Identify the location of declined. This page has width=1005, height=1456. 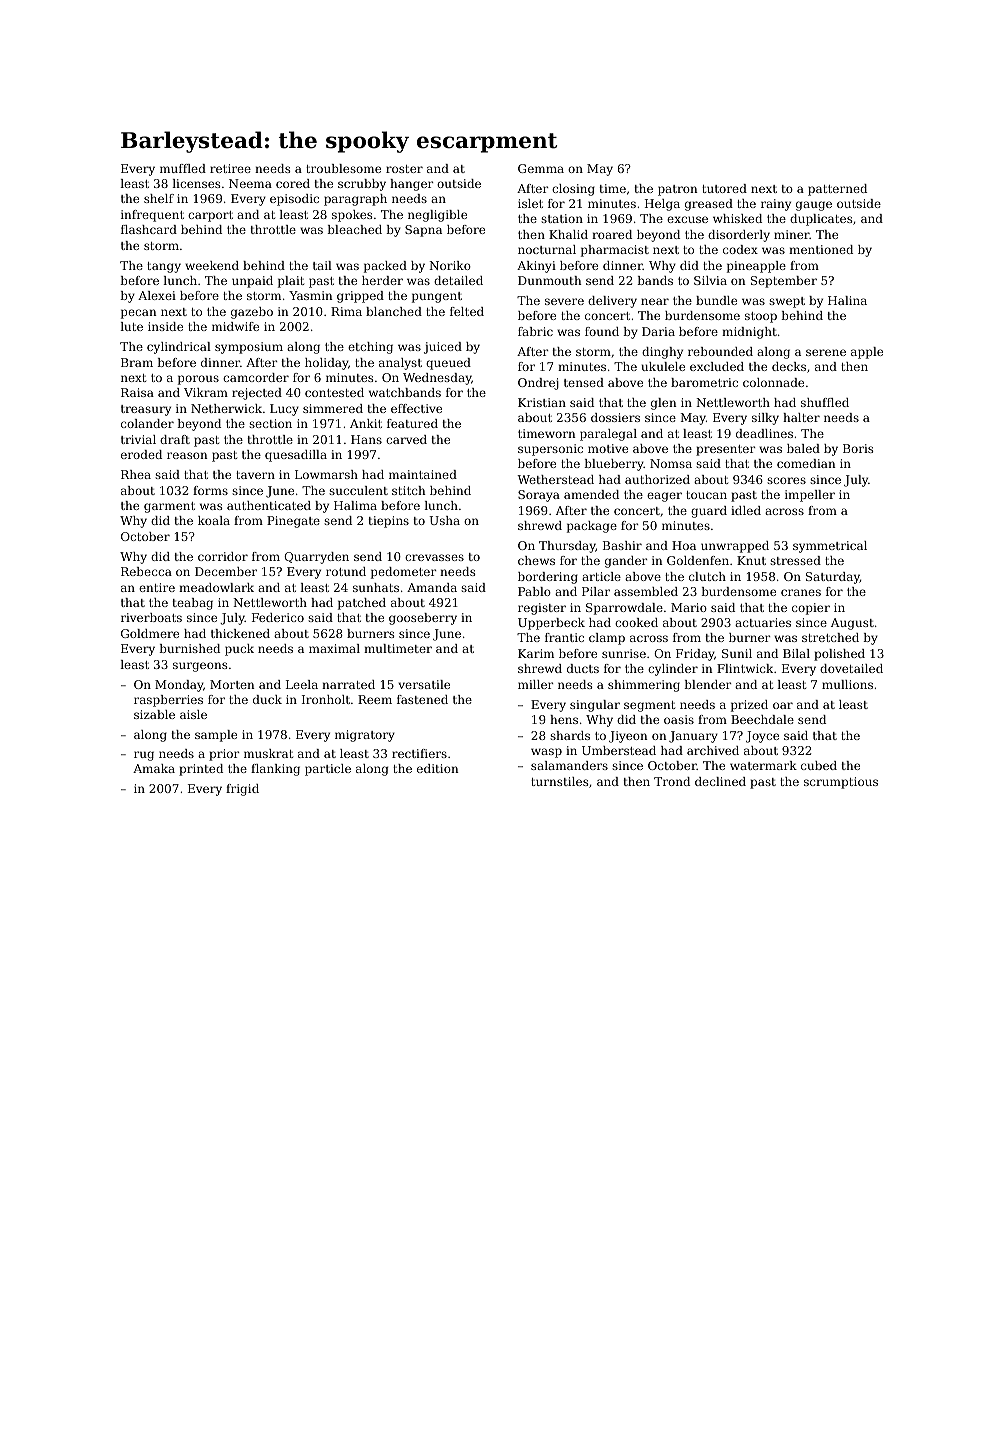
(720, 781).
